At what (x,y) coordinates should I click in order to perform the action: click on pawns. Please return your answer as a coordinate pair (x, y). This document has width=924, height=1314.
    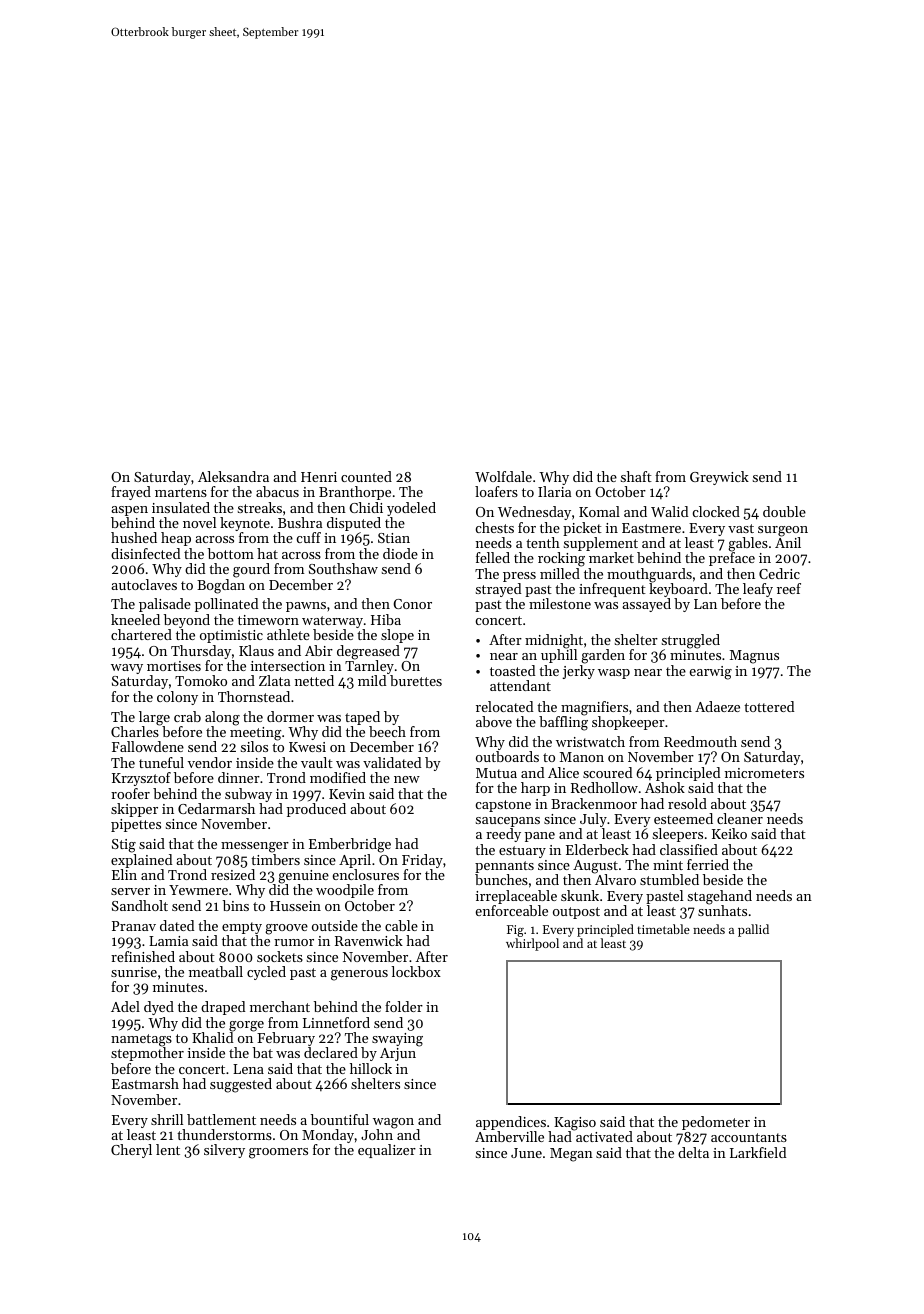
    Looking at the image, I should click on (306, 607).
